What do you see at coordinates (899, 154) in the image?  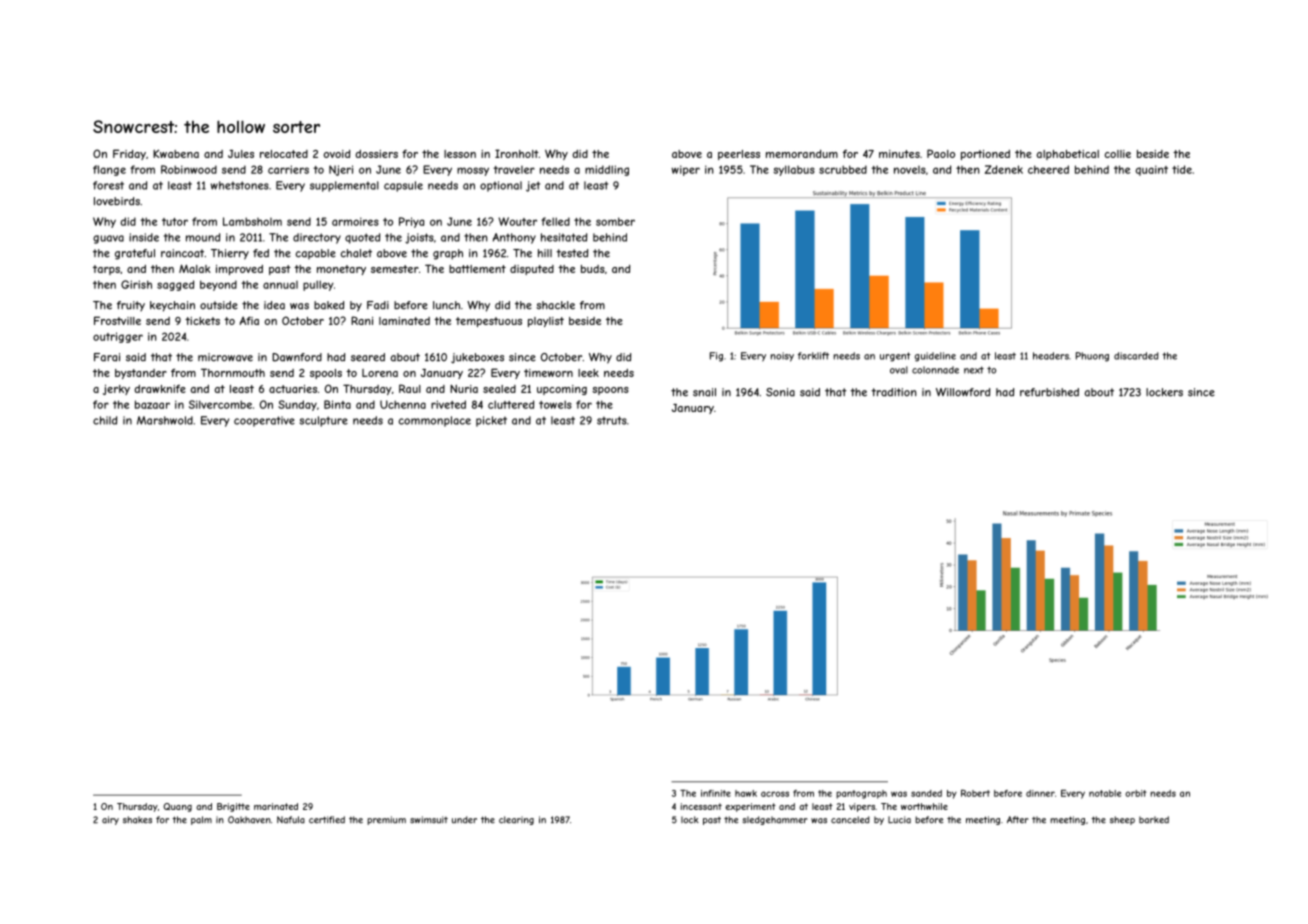 I see `minutes` at bounding box center [899, 154].
